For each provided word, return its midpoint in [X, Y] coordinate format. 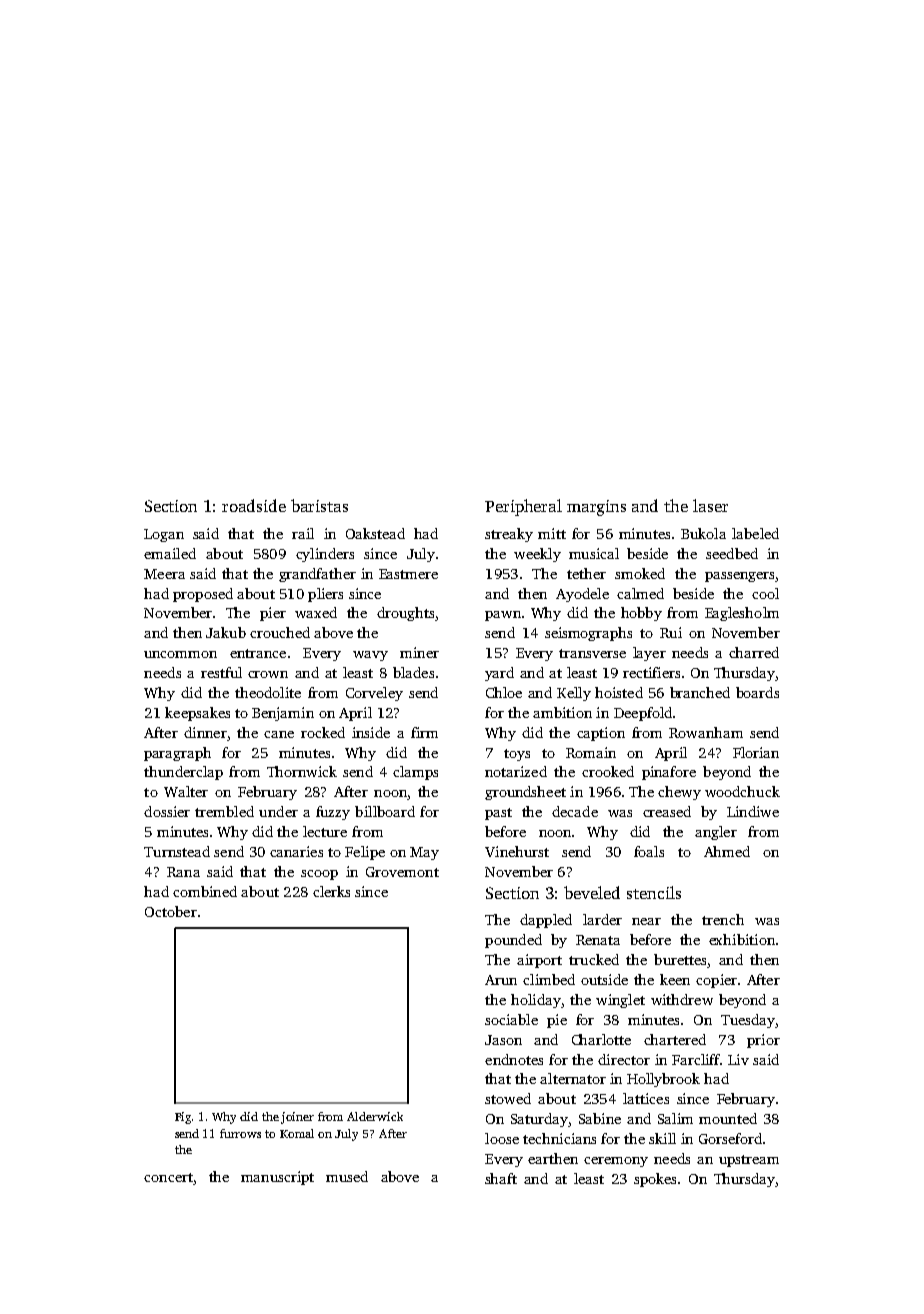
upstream [749, 1161]
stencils [654, 892]
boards [757, 692]
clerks [331, 891]
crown [268, 674]
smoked [640, 573]
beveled [592, 892]
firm [424, 732]
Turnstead [177, 851]
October [171, 911]
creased [667, 811]
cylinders [325, 555]
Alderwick [375, 1116]
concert [168, 1177]
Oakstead [375, 533]
